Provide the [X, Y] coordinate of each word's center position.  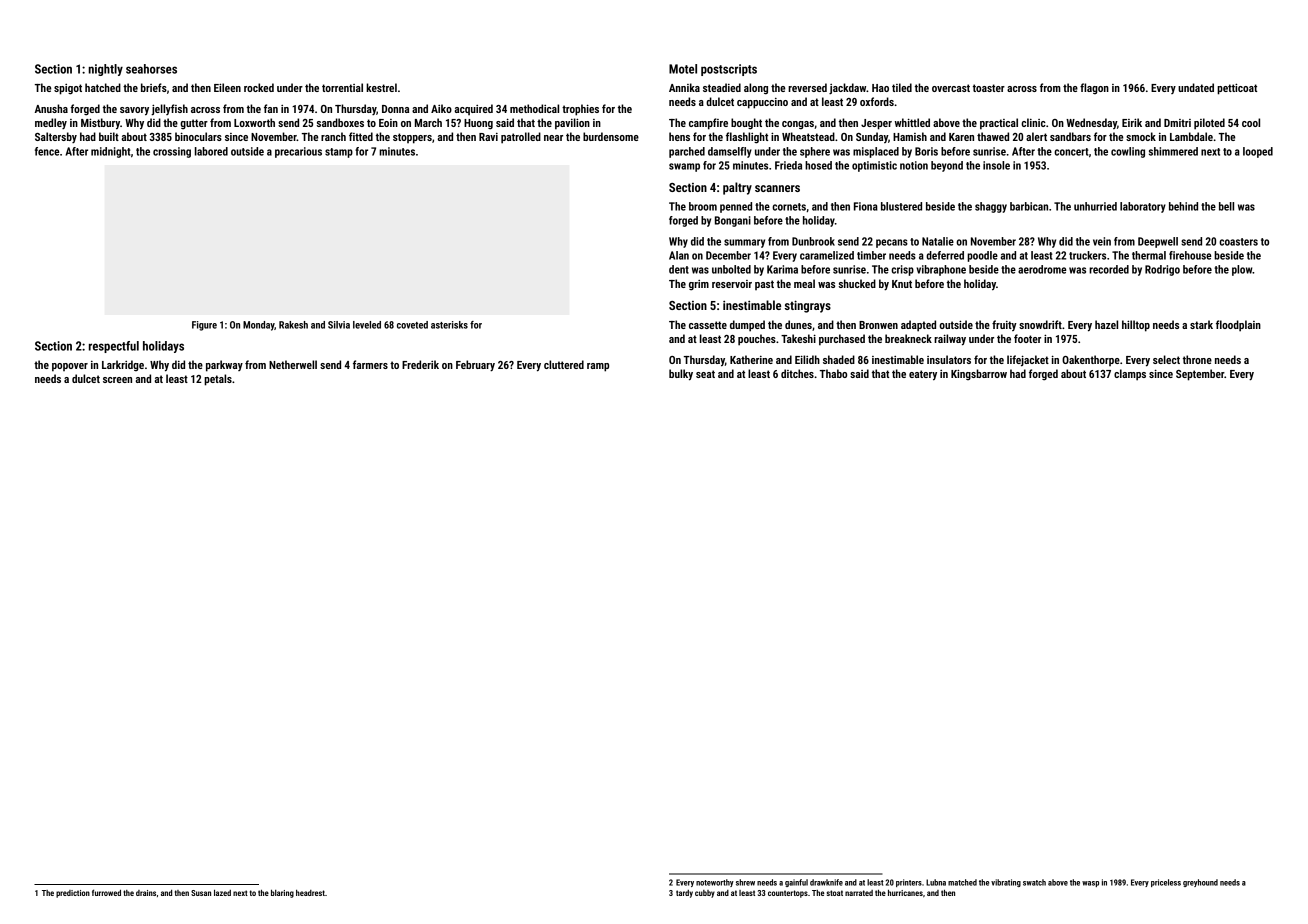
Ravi [488, 137]
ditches [797, 373]
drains [146, 893]
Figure [204, 326]
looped [1258, 152]
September [1200, 375]
